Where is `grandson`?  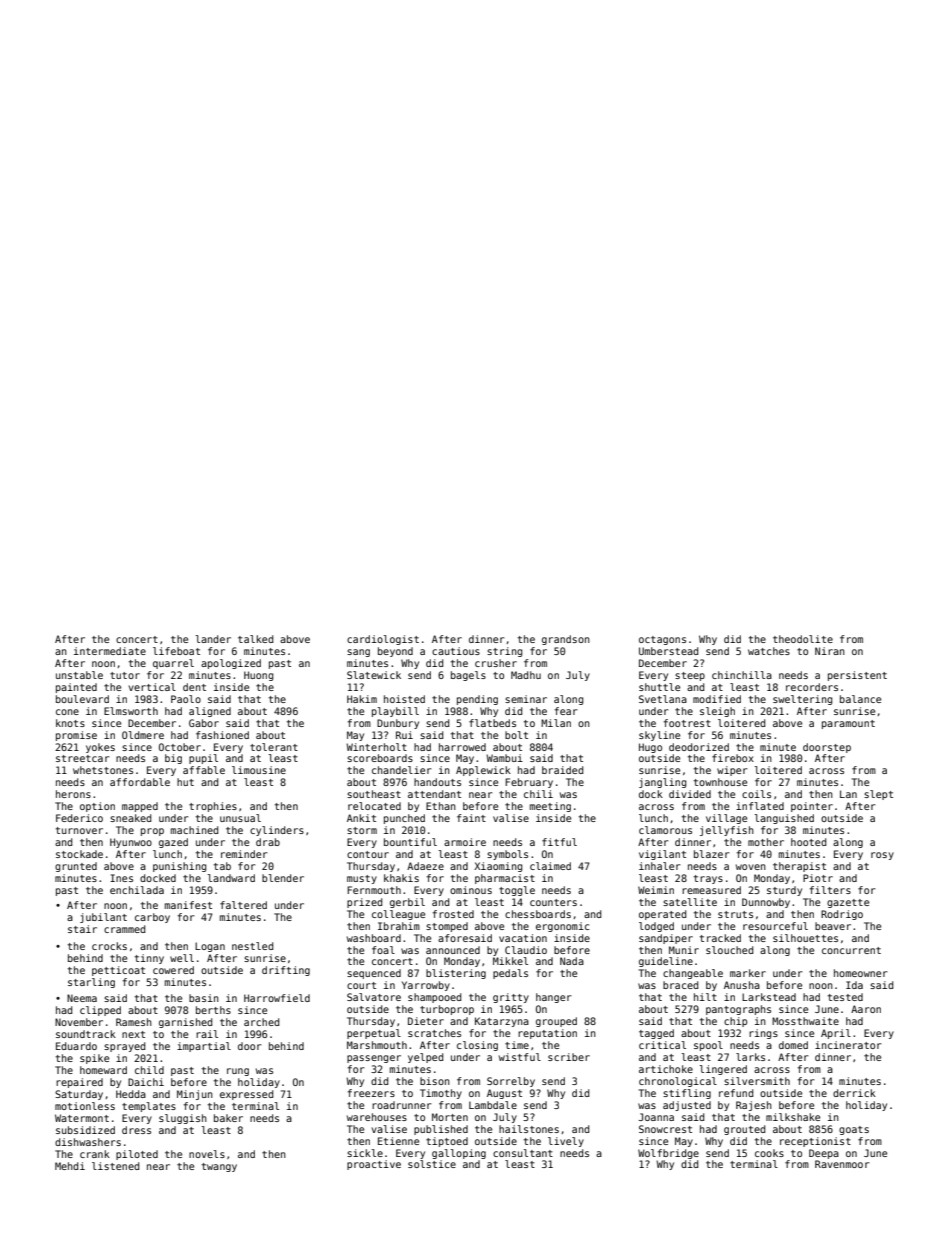
grandson is located at coordinates (566, 640).
